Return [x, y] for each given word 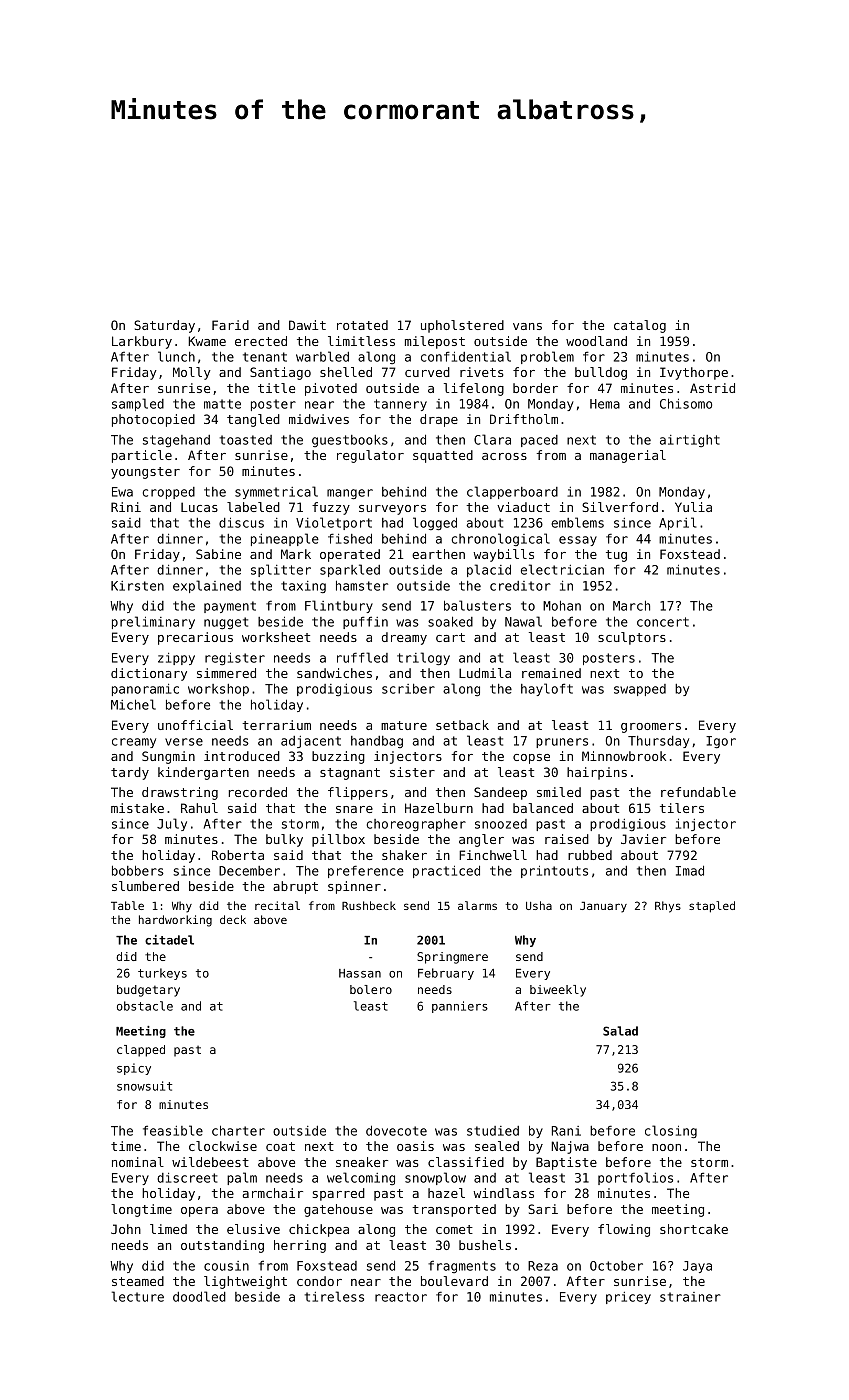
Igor [721, 742]
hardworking [175, 921]
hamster [362, 585]
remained [551, 673]
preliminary [153, 622]
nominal [138, 1162]
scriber [408, 689]
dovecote [396, 1130]
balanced [543, 808]
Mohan [562, 605]
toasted [246, 440]
